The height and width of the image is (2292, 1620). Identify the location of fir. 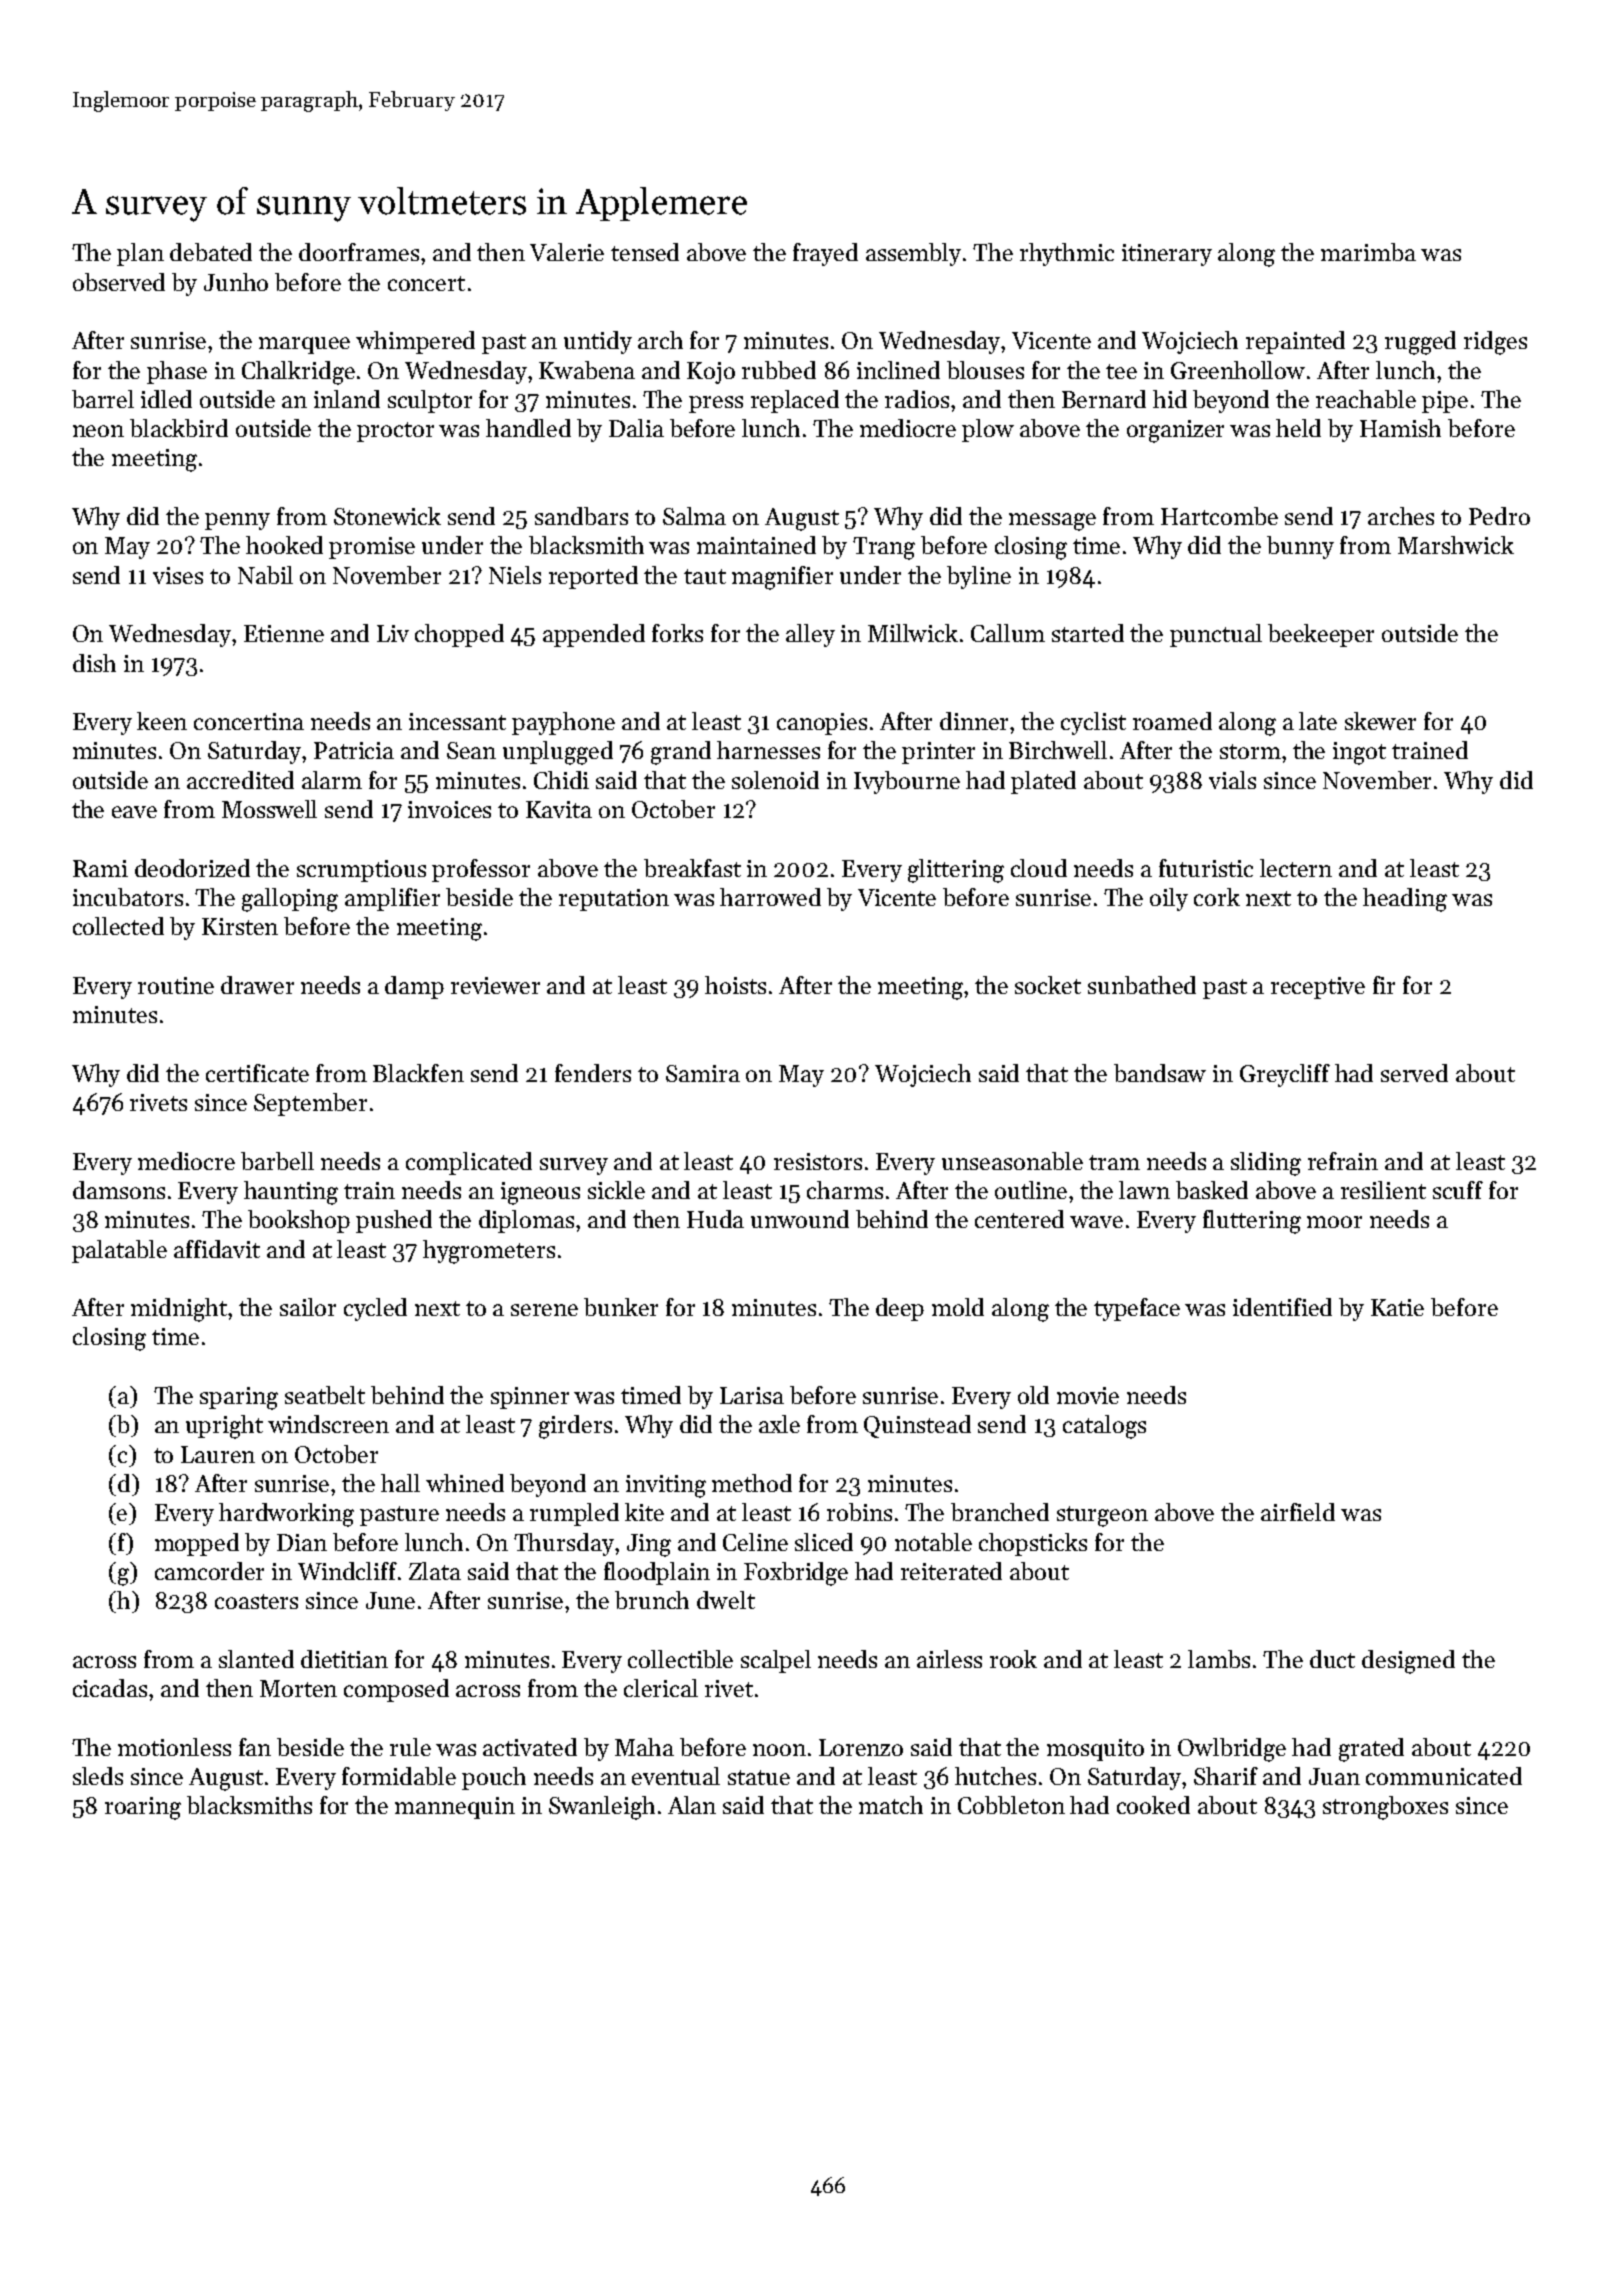
(1384, 985).
